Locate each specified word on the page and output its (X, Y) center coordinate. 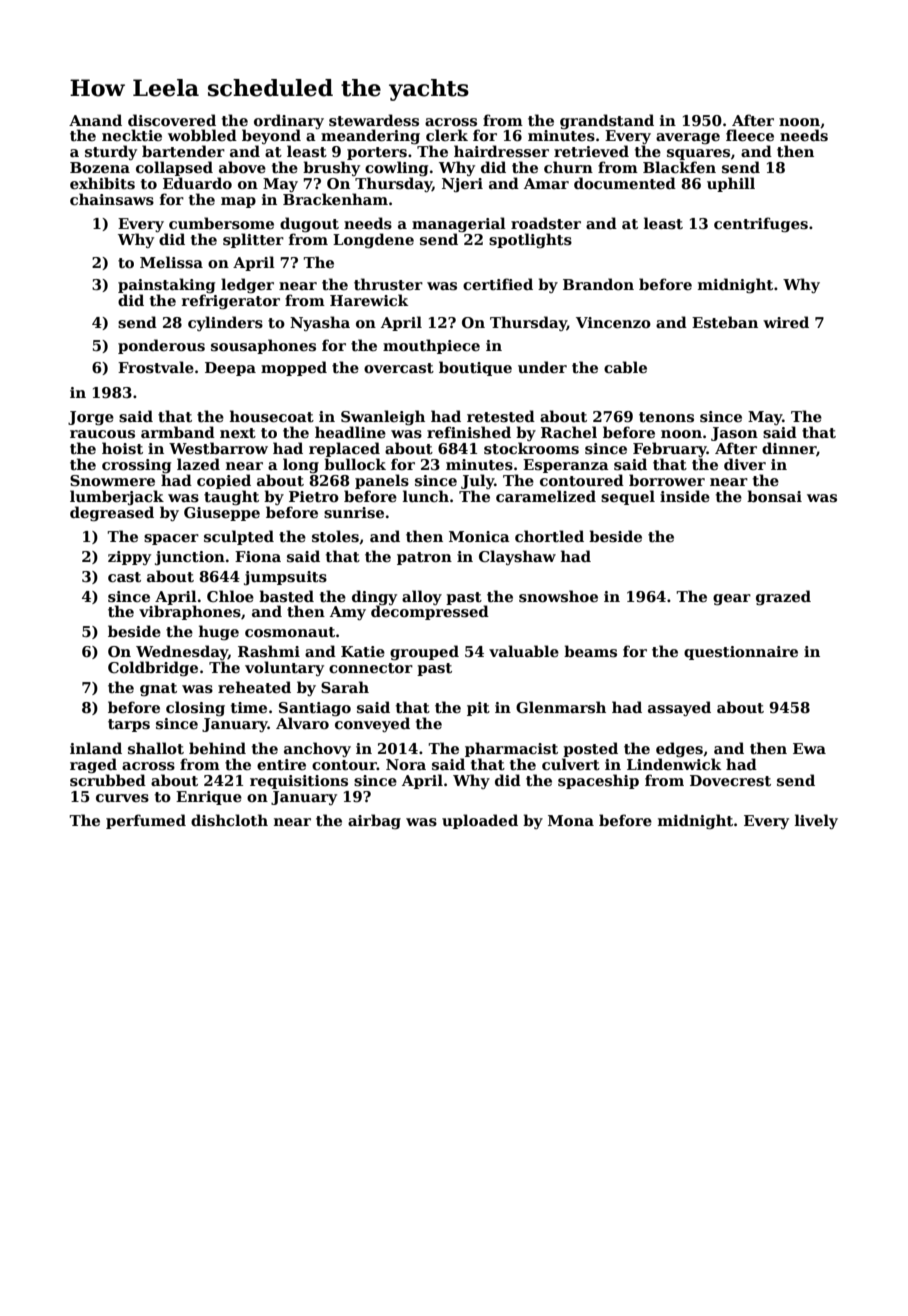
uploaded (480, 821)
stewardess (374, 120)
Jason (734, 434)
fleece (750, 135)
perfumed (146, 821)
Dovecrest (730, 780)
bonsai (774, 496)
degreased (112, 513)
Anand (95, 120)
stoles (335, 536)
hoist (122, 448)
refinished (469, 432)
